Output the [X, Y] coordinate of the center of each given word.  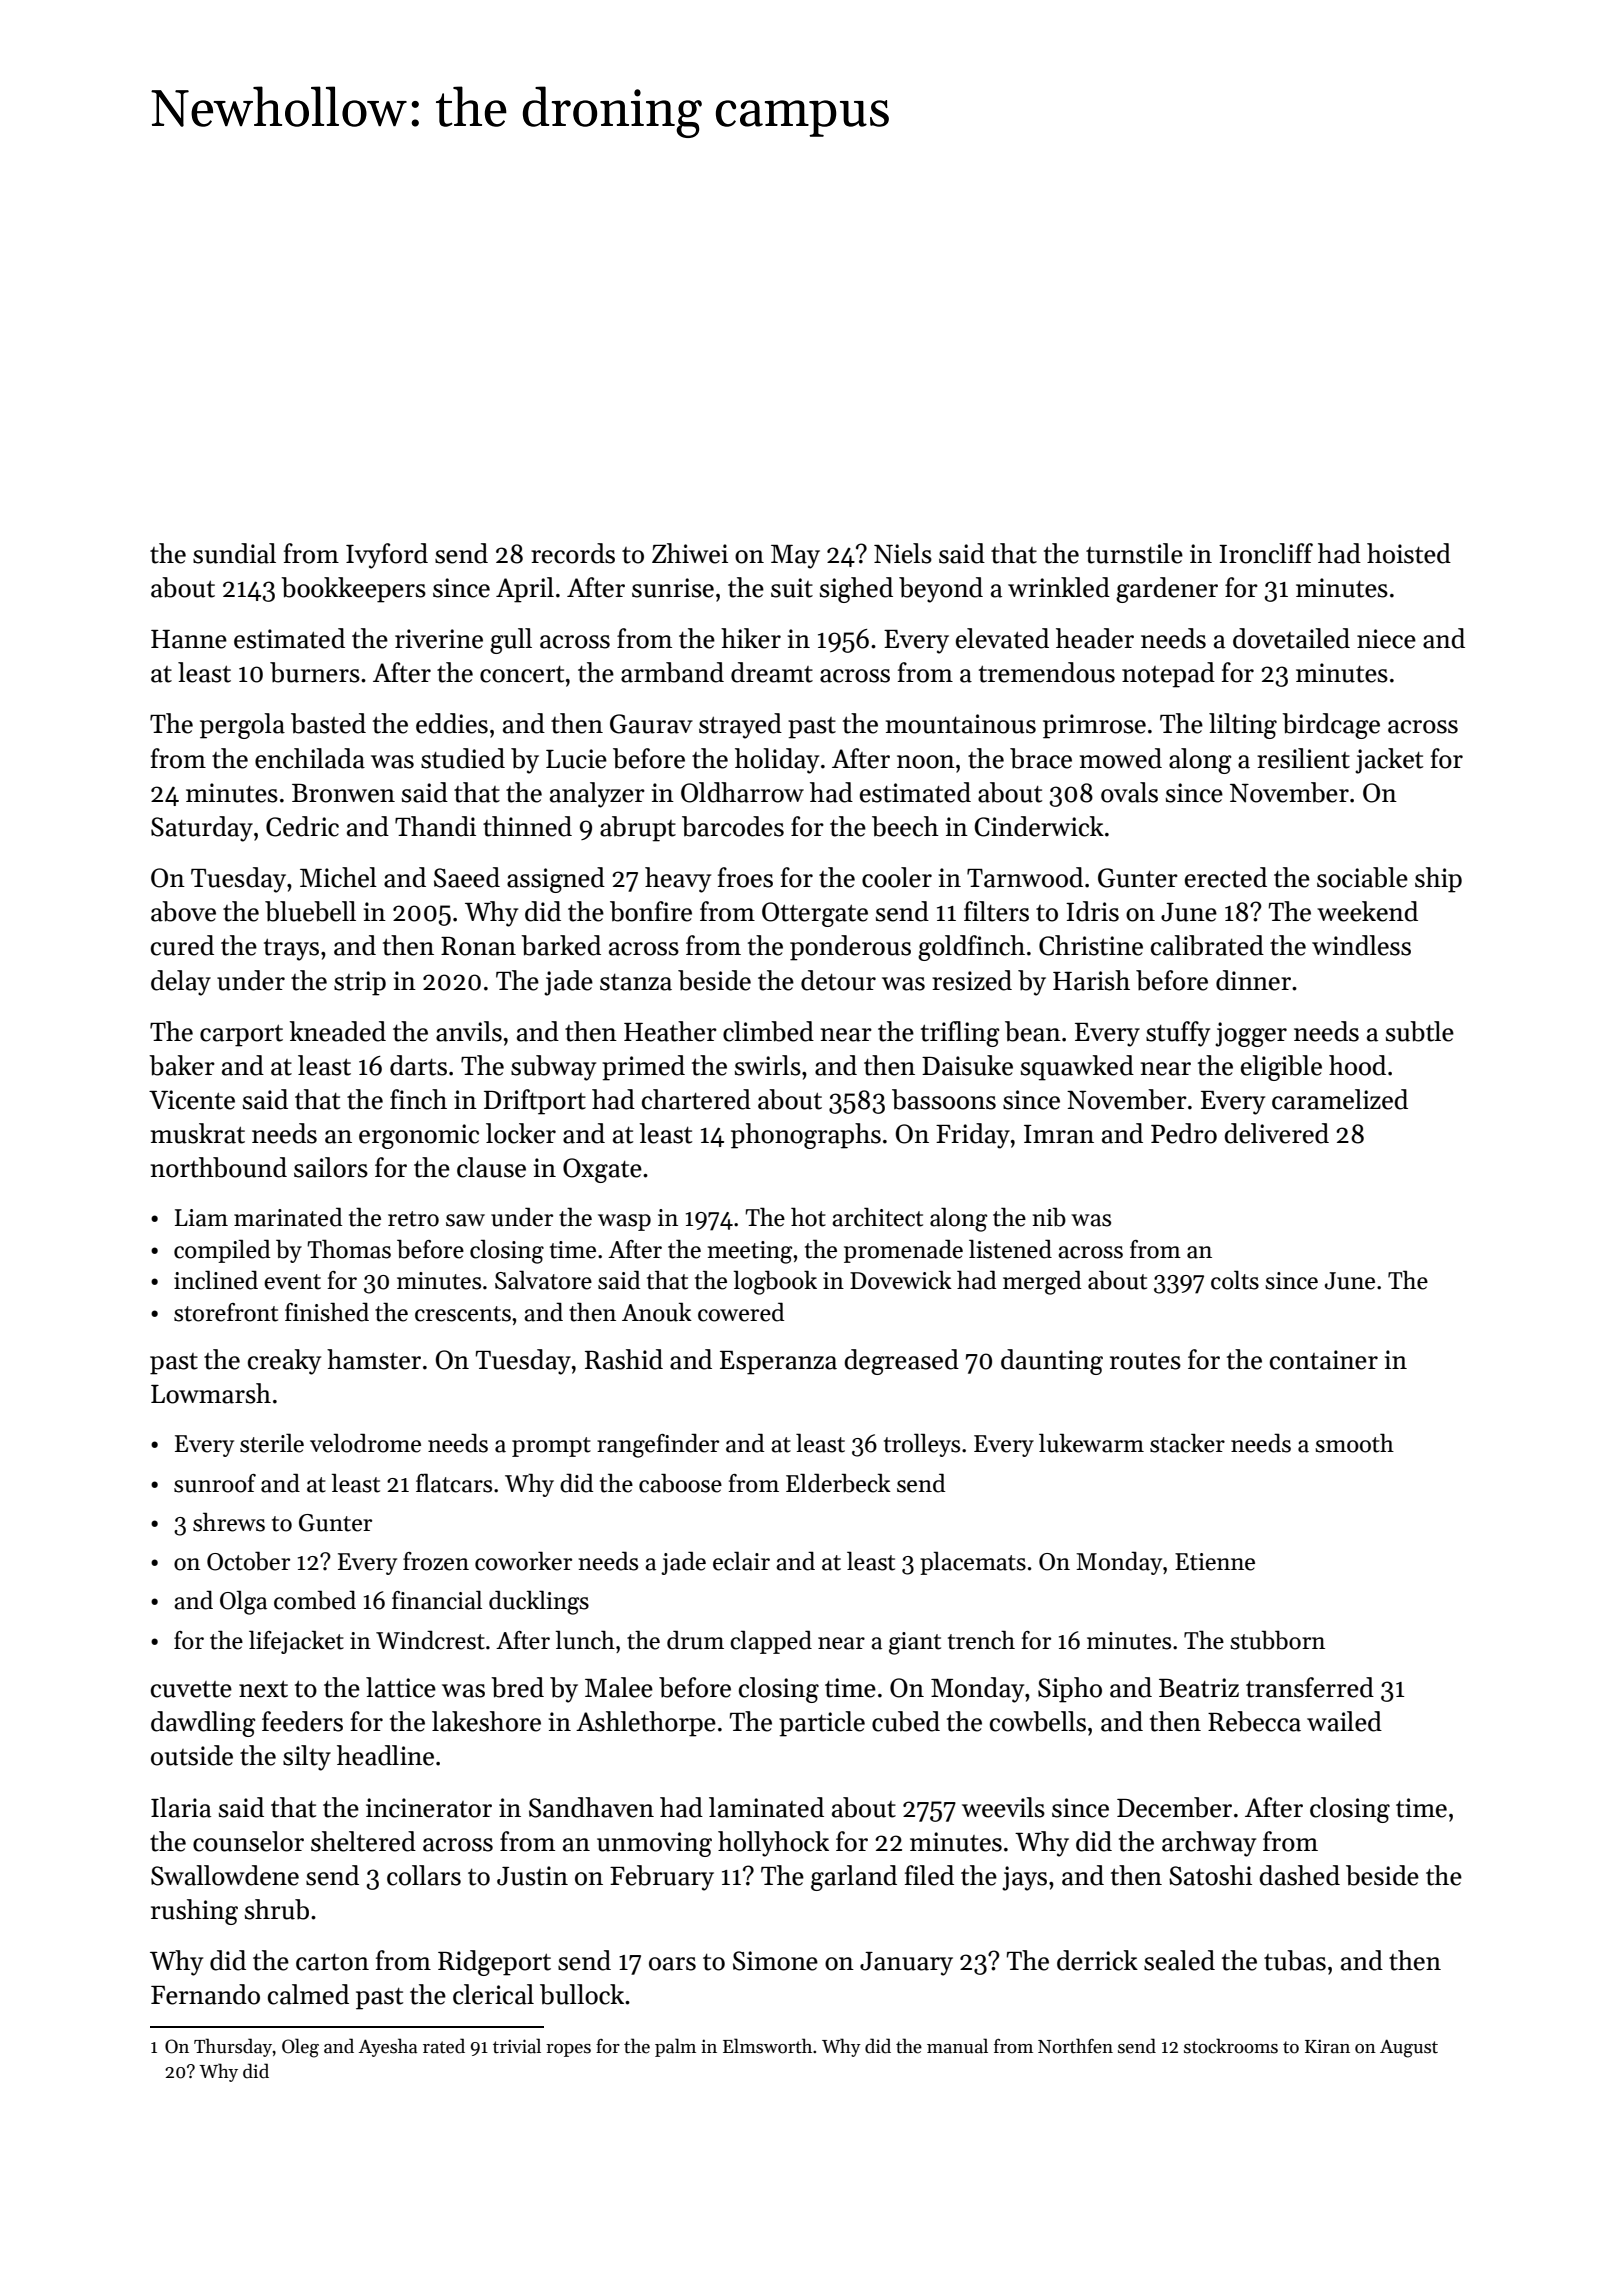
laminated [766, 1807]
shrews [229, 1522]
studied [463, 758]
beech [905, 826]
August [1409, 2049]
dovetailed [1291, 638]
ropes [568, 2050]
